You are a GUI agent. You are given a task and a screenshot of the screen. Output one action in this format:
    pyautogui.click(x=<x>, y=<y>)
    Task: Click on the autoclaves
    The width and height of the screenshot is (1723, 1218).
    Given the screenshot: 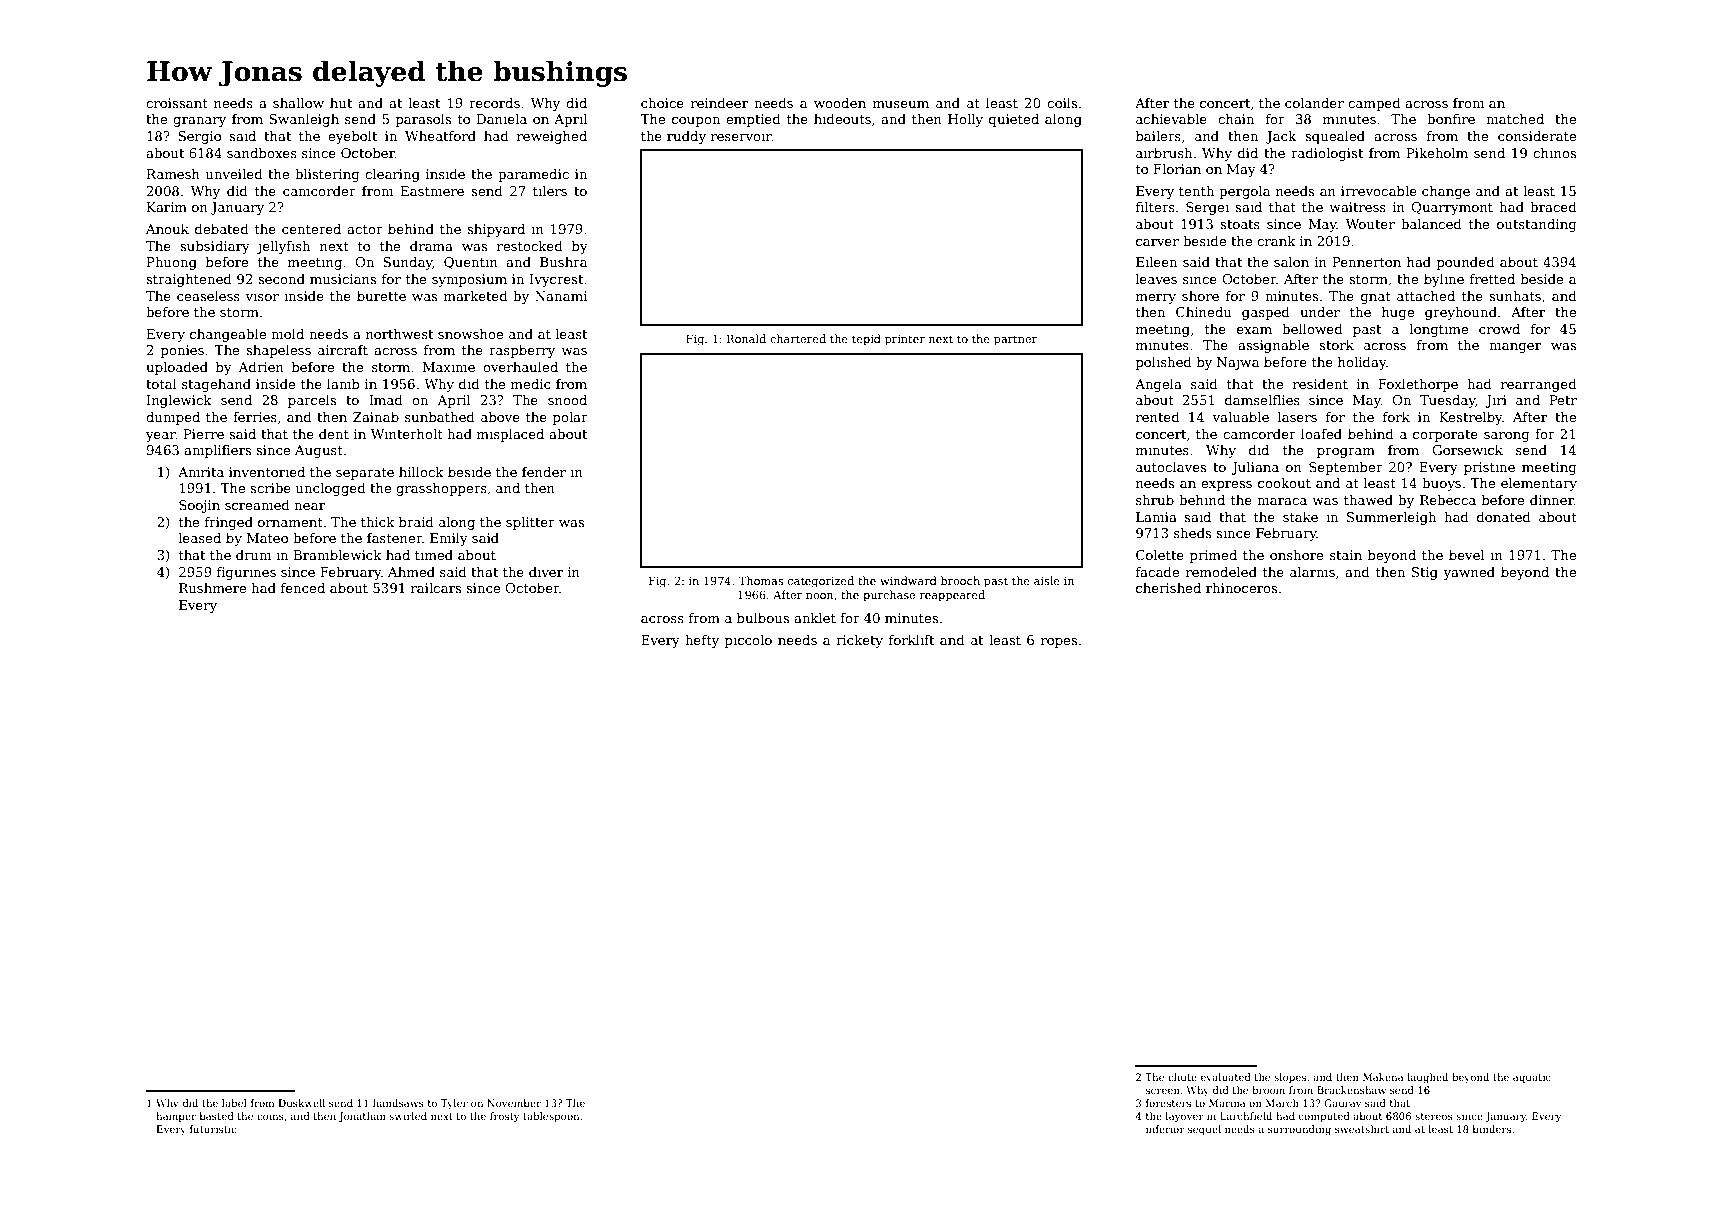 What is the action you would take?
    pyautogui.click(x=1171, y=467)
